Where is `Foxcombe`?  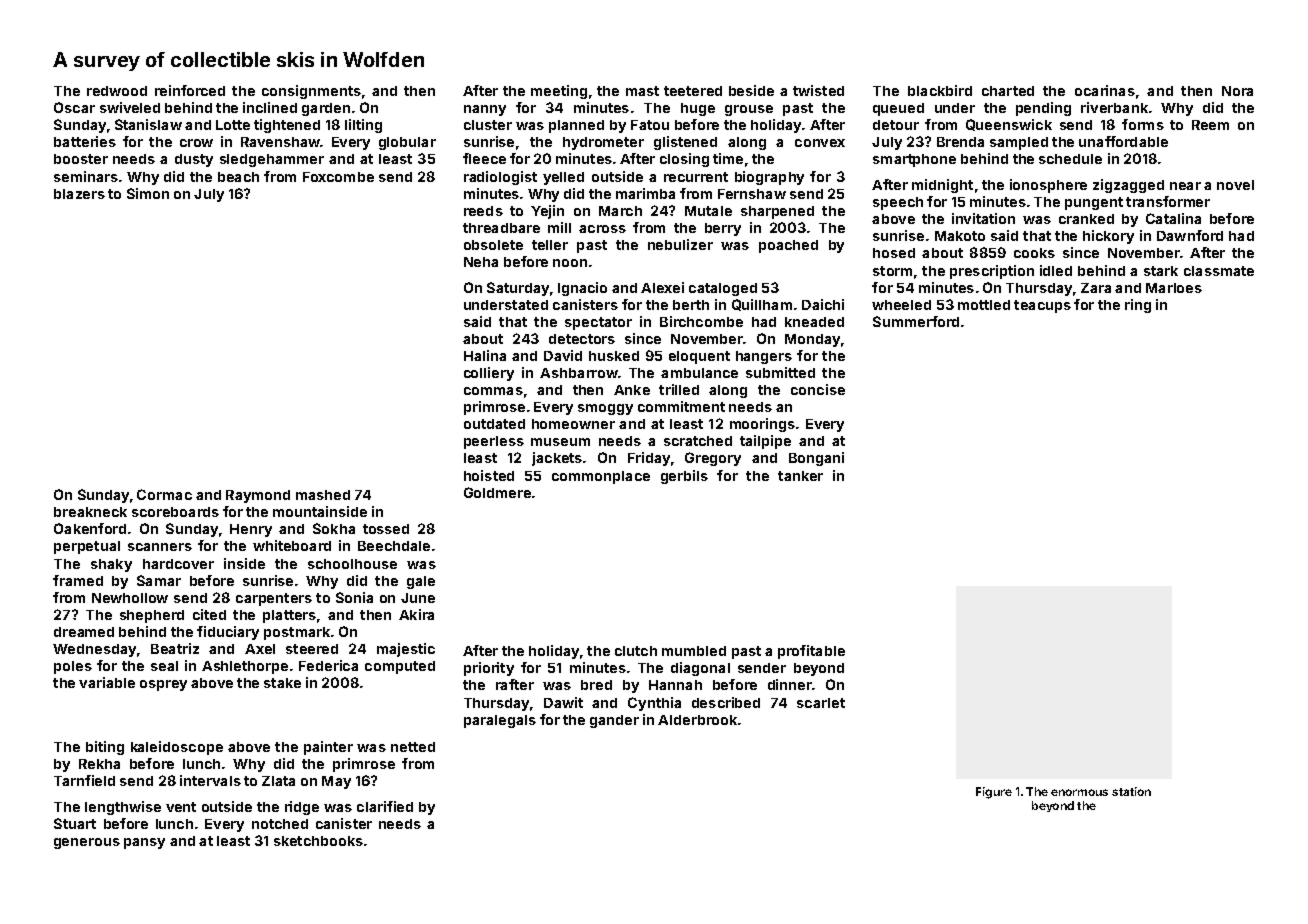 Foxcombe is located at coordinates (338, 177).
